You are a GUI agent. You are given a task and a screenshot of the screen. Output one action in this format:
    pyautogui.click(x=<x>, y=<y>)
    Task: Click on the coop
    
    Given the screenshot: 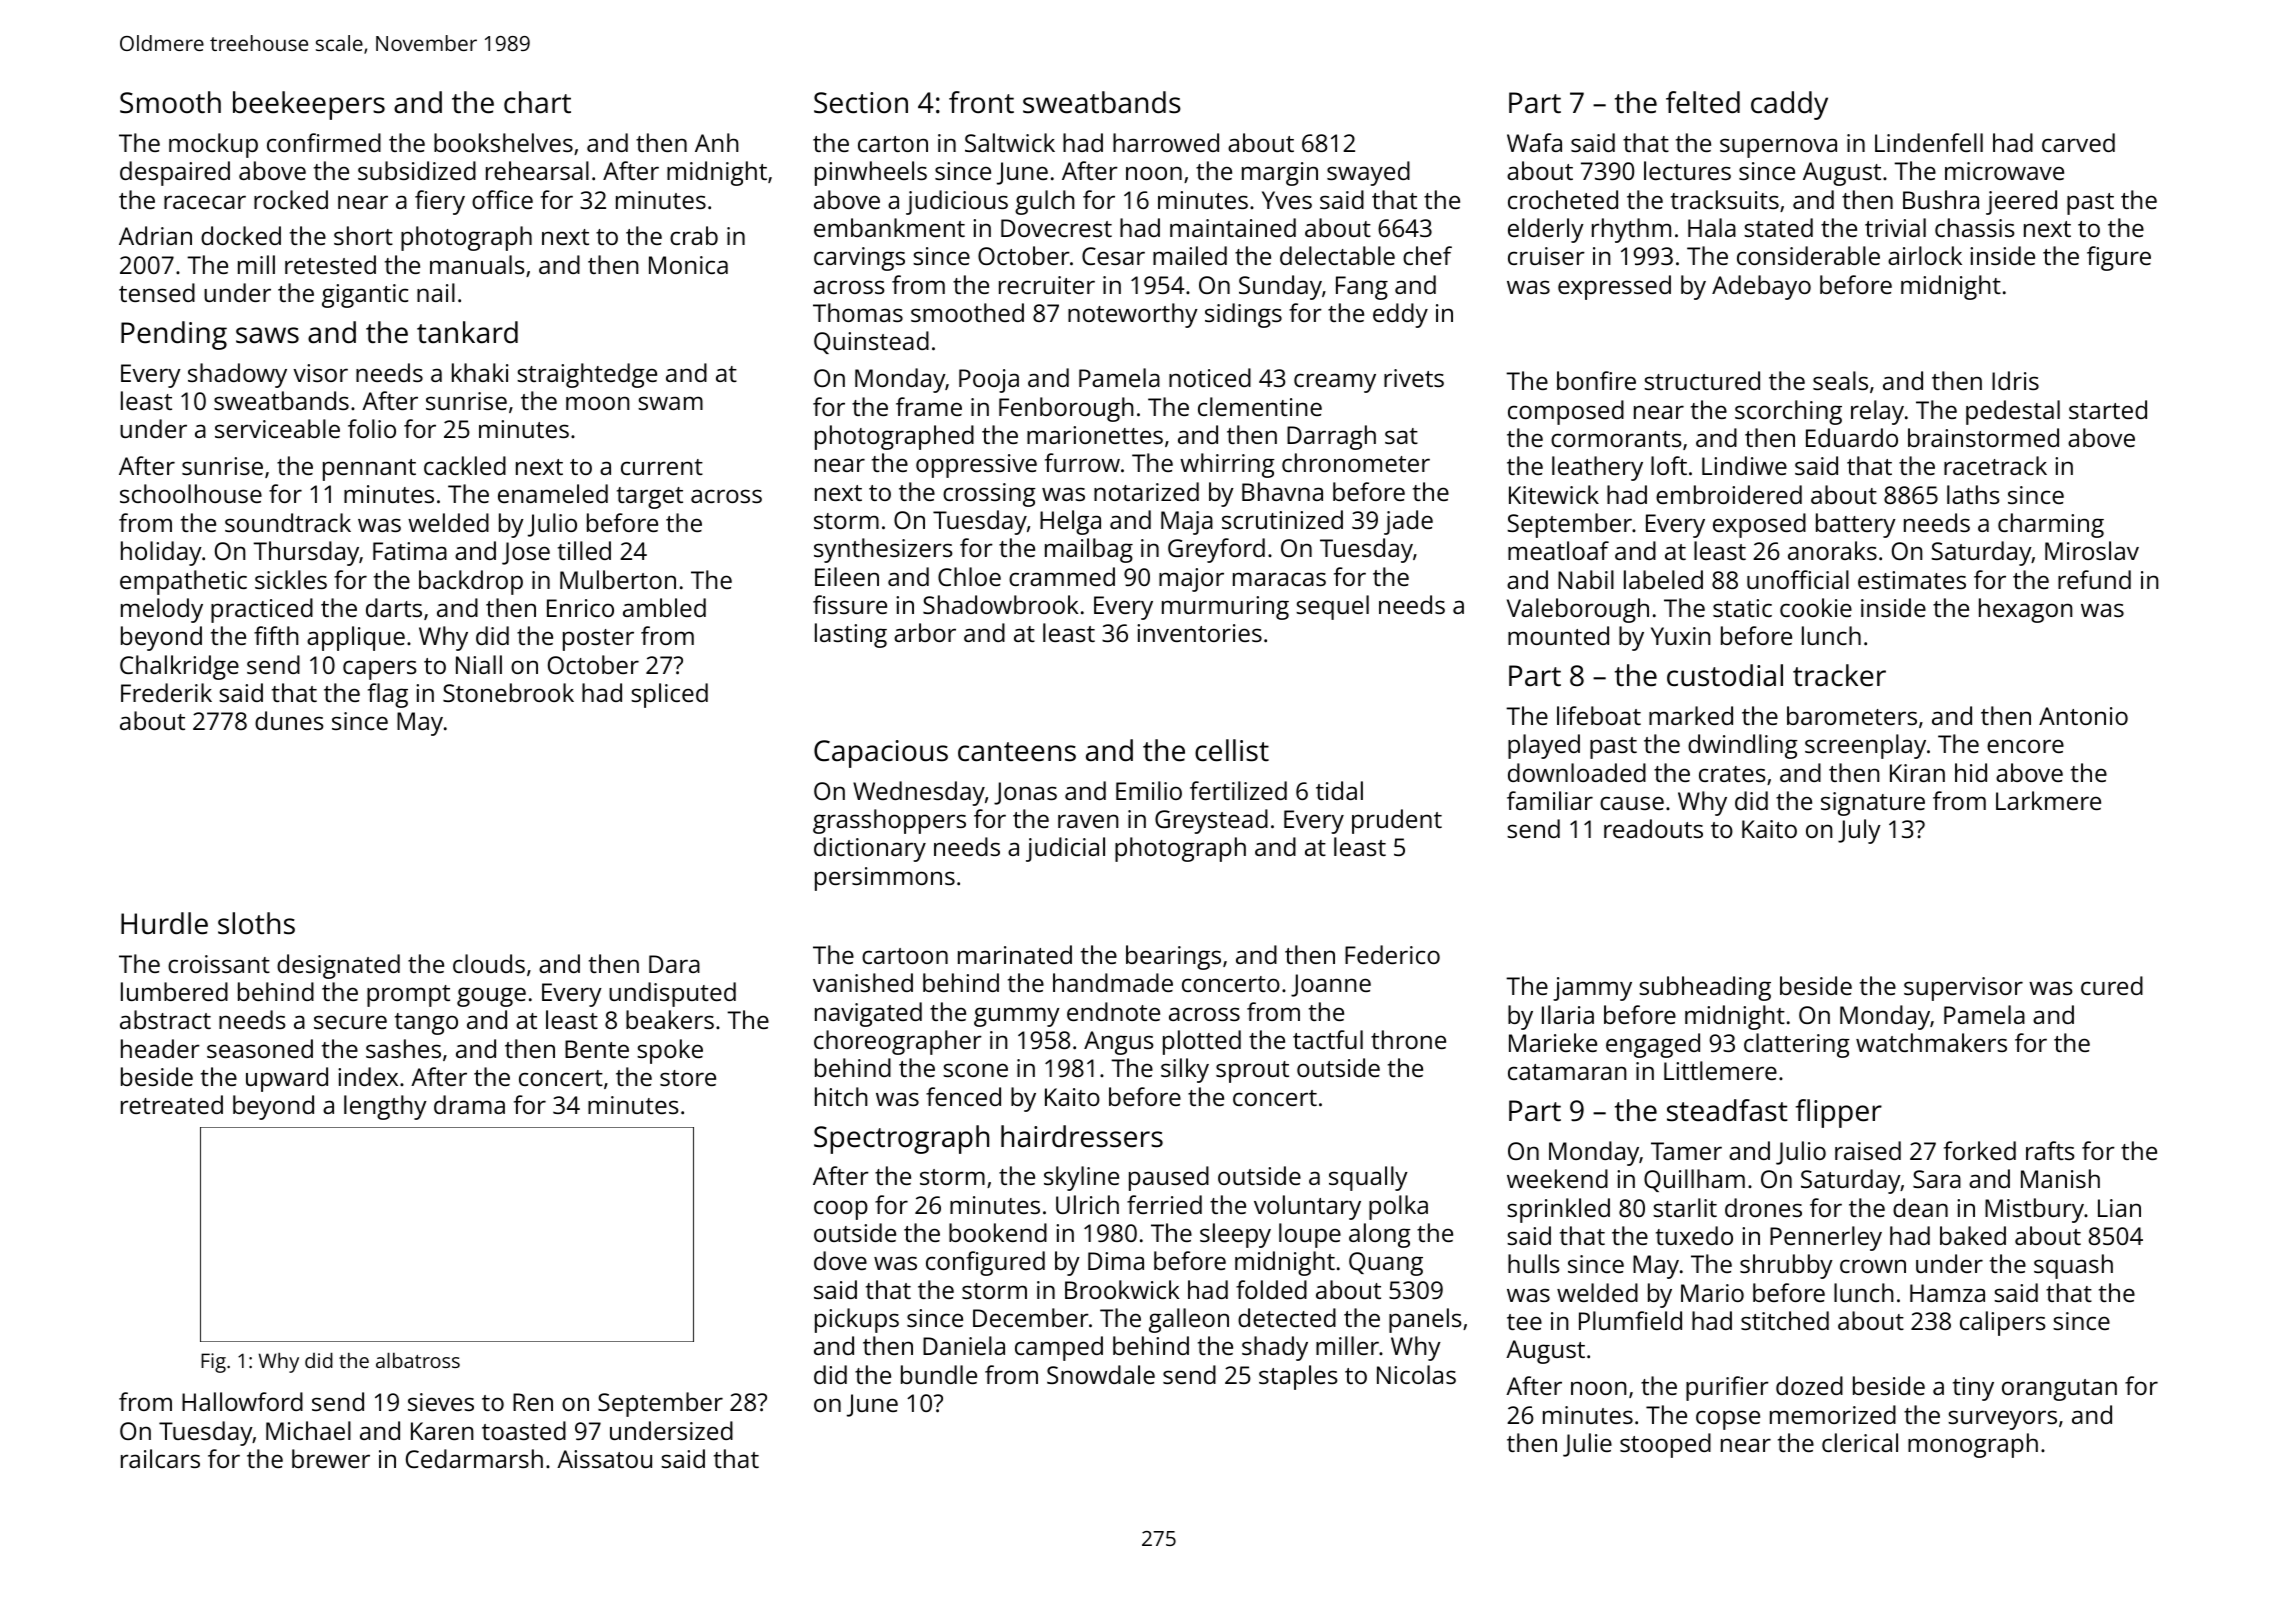 What is the action you would take?
    pyautogui.click(x=841, y=1210)
